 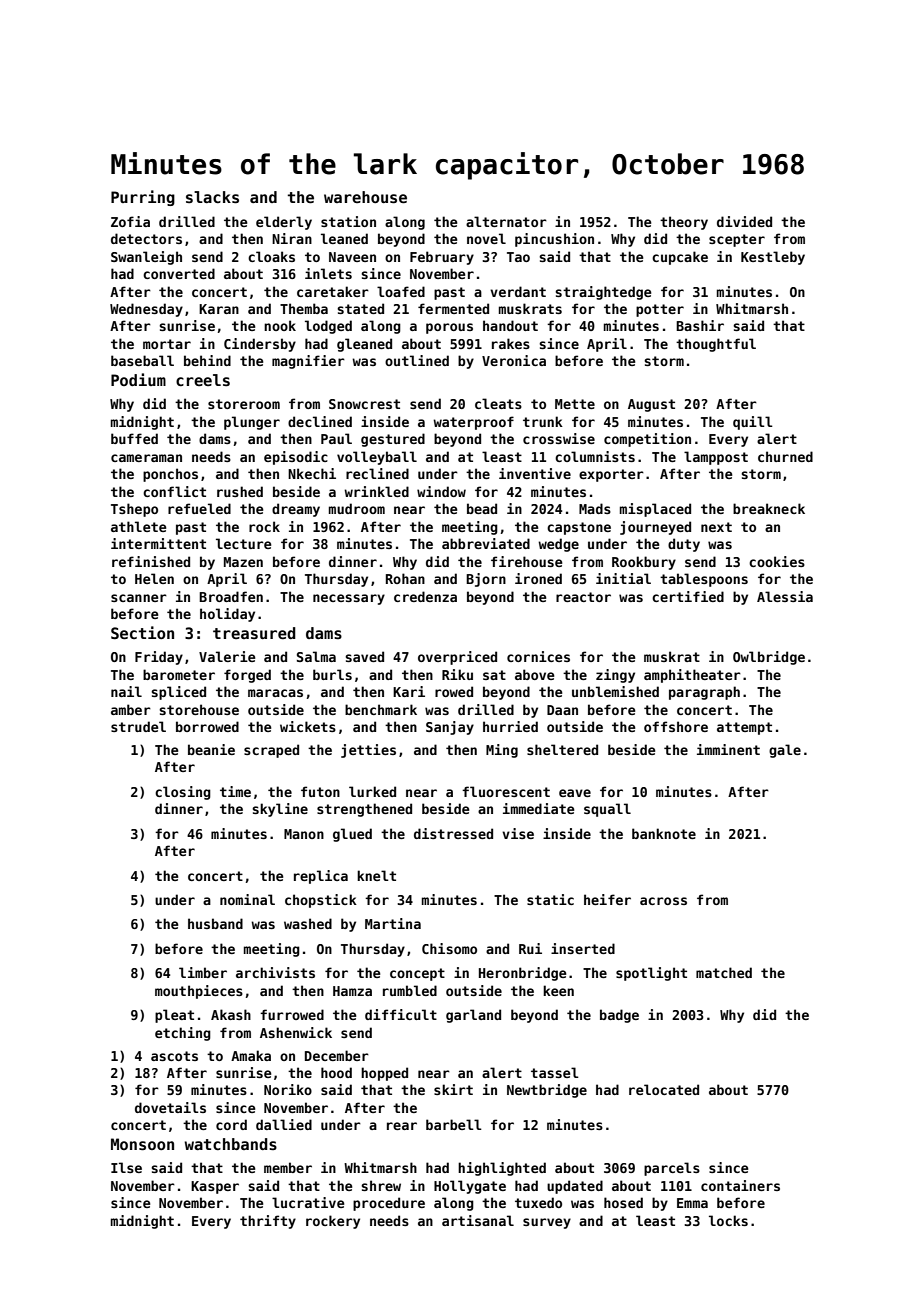 I want to click on dovetails, so click(x=170, y=1107).
